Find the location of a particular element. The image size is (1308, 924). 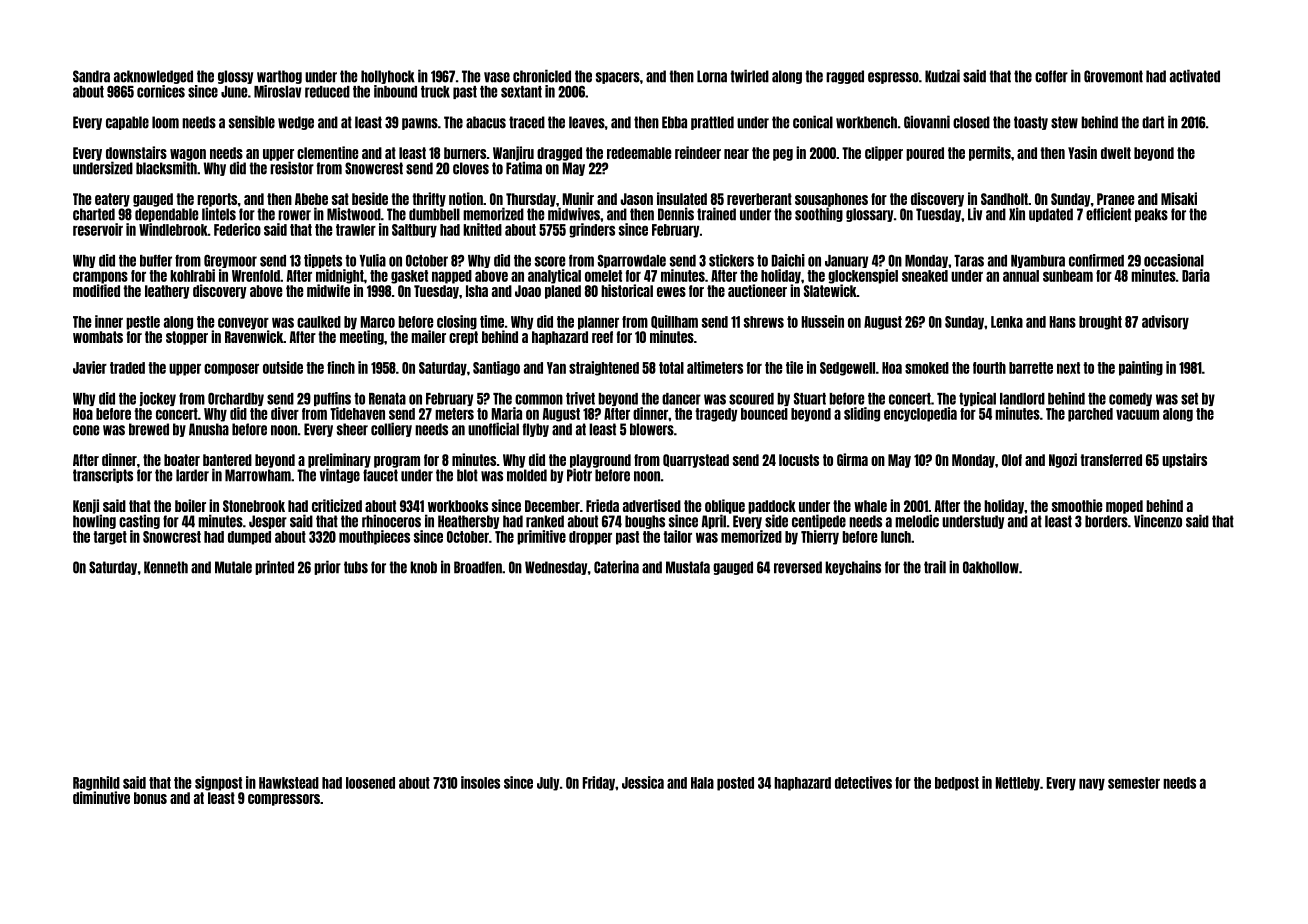

twirled is located at coordinates (749, 76).
